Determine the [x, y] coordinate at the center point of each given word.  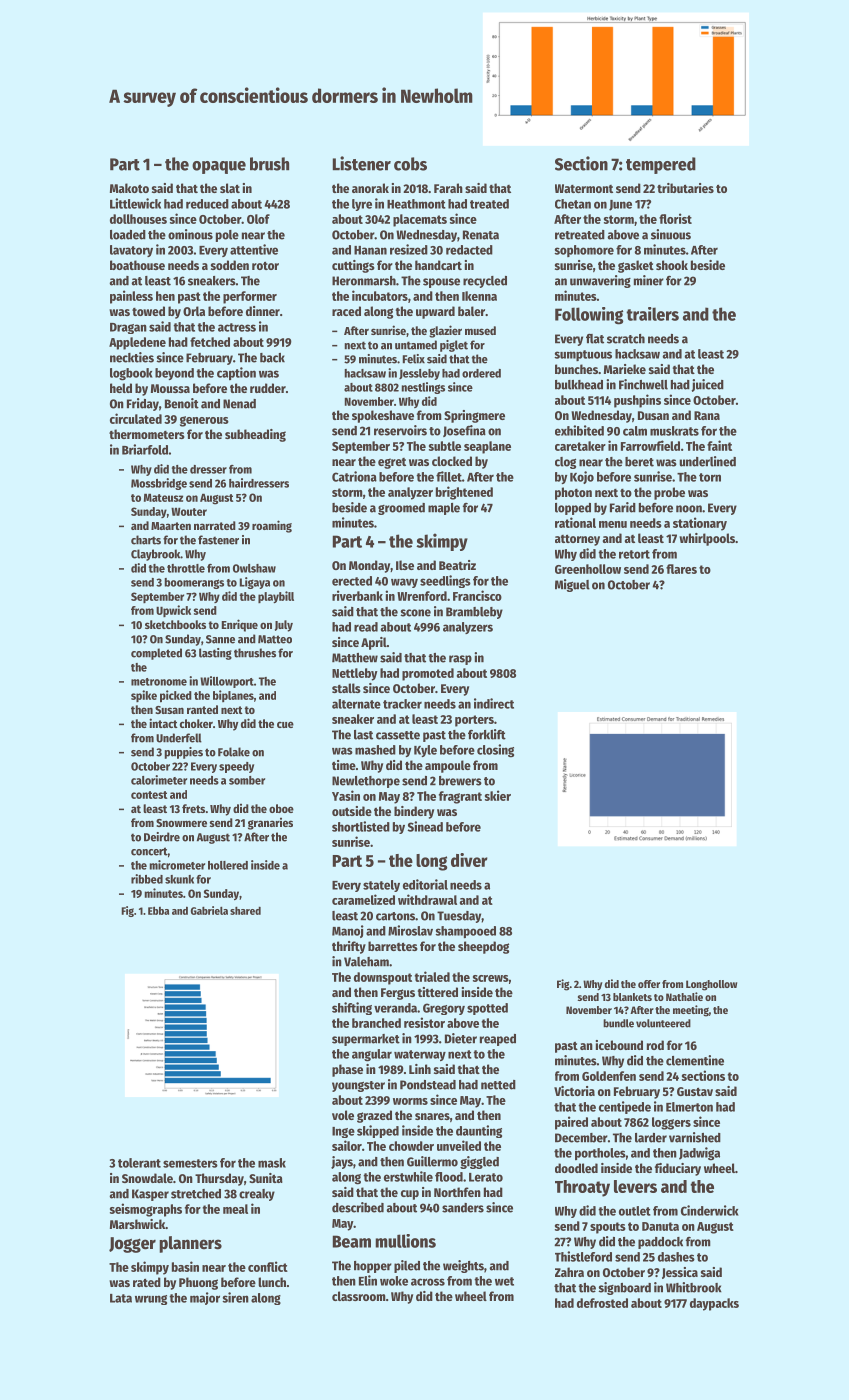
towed [148, 311]
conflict [268, 1266]
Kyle [425, 751]
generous [204, 421]
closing [495, 751]
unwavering [600, 281]
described [358, 1207]
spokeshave [383, 416]
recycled [485, 282]
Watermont [584, 188]
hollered [228, 865]
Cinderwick [710, 1210]
